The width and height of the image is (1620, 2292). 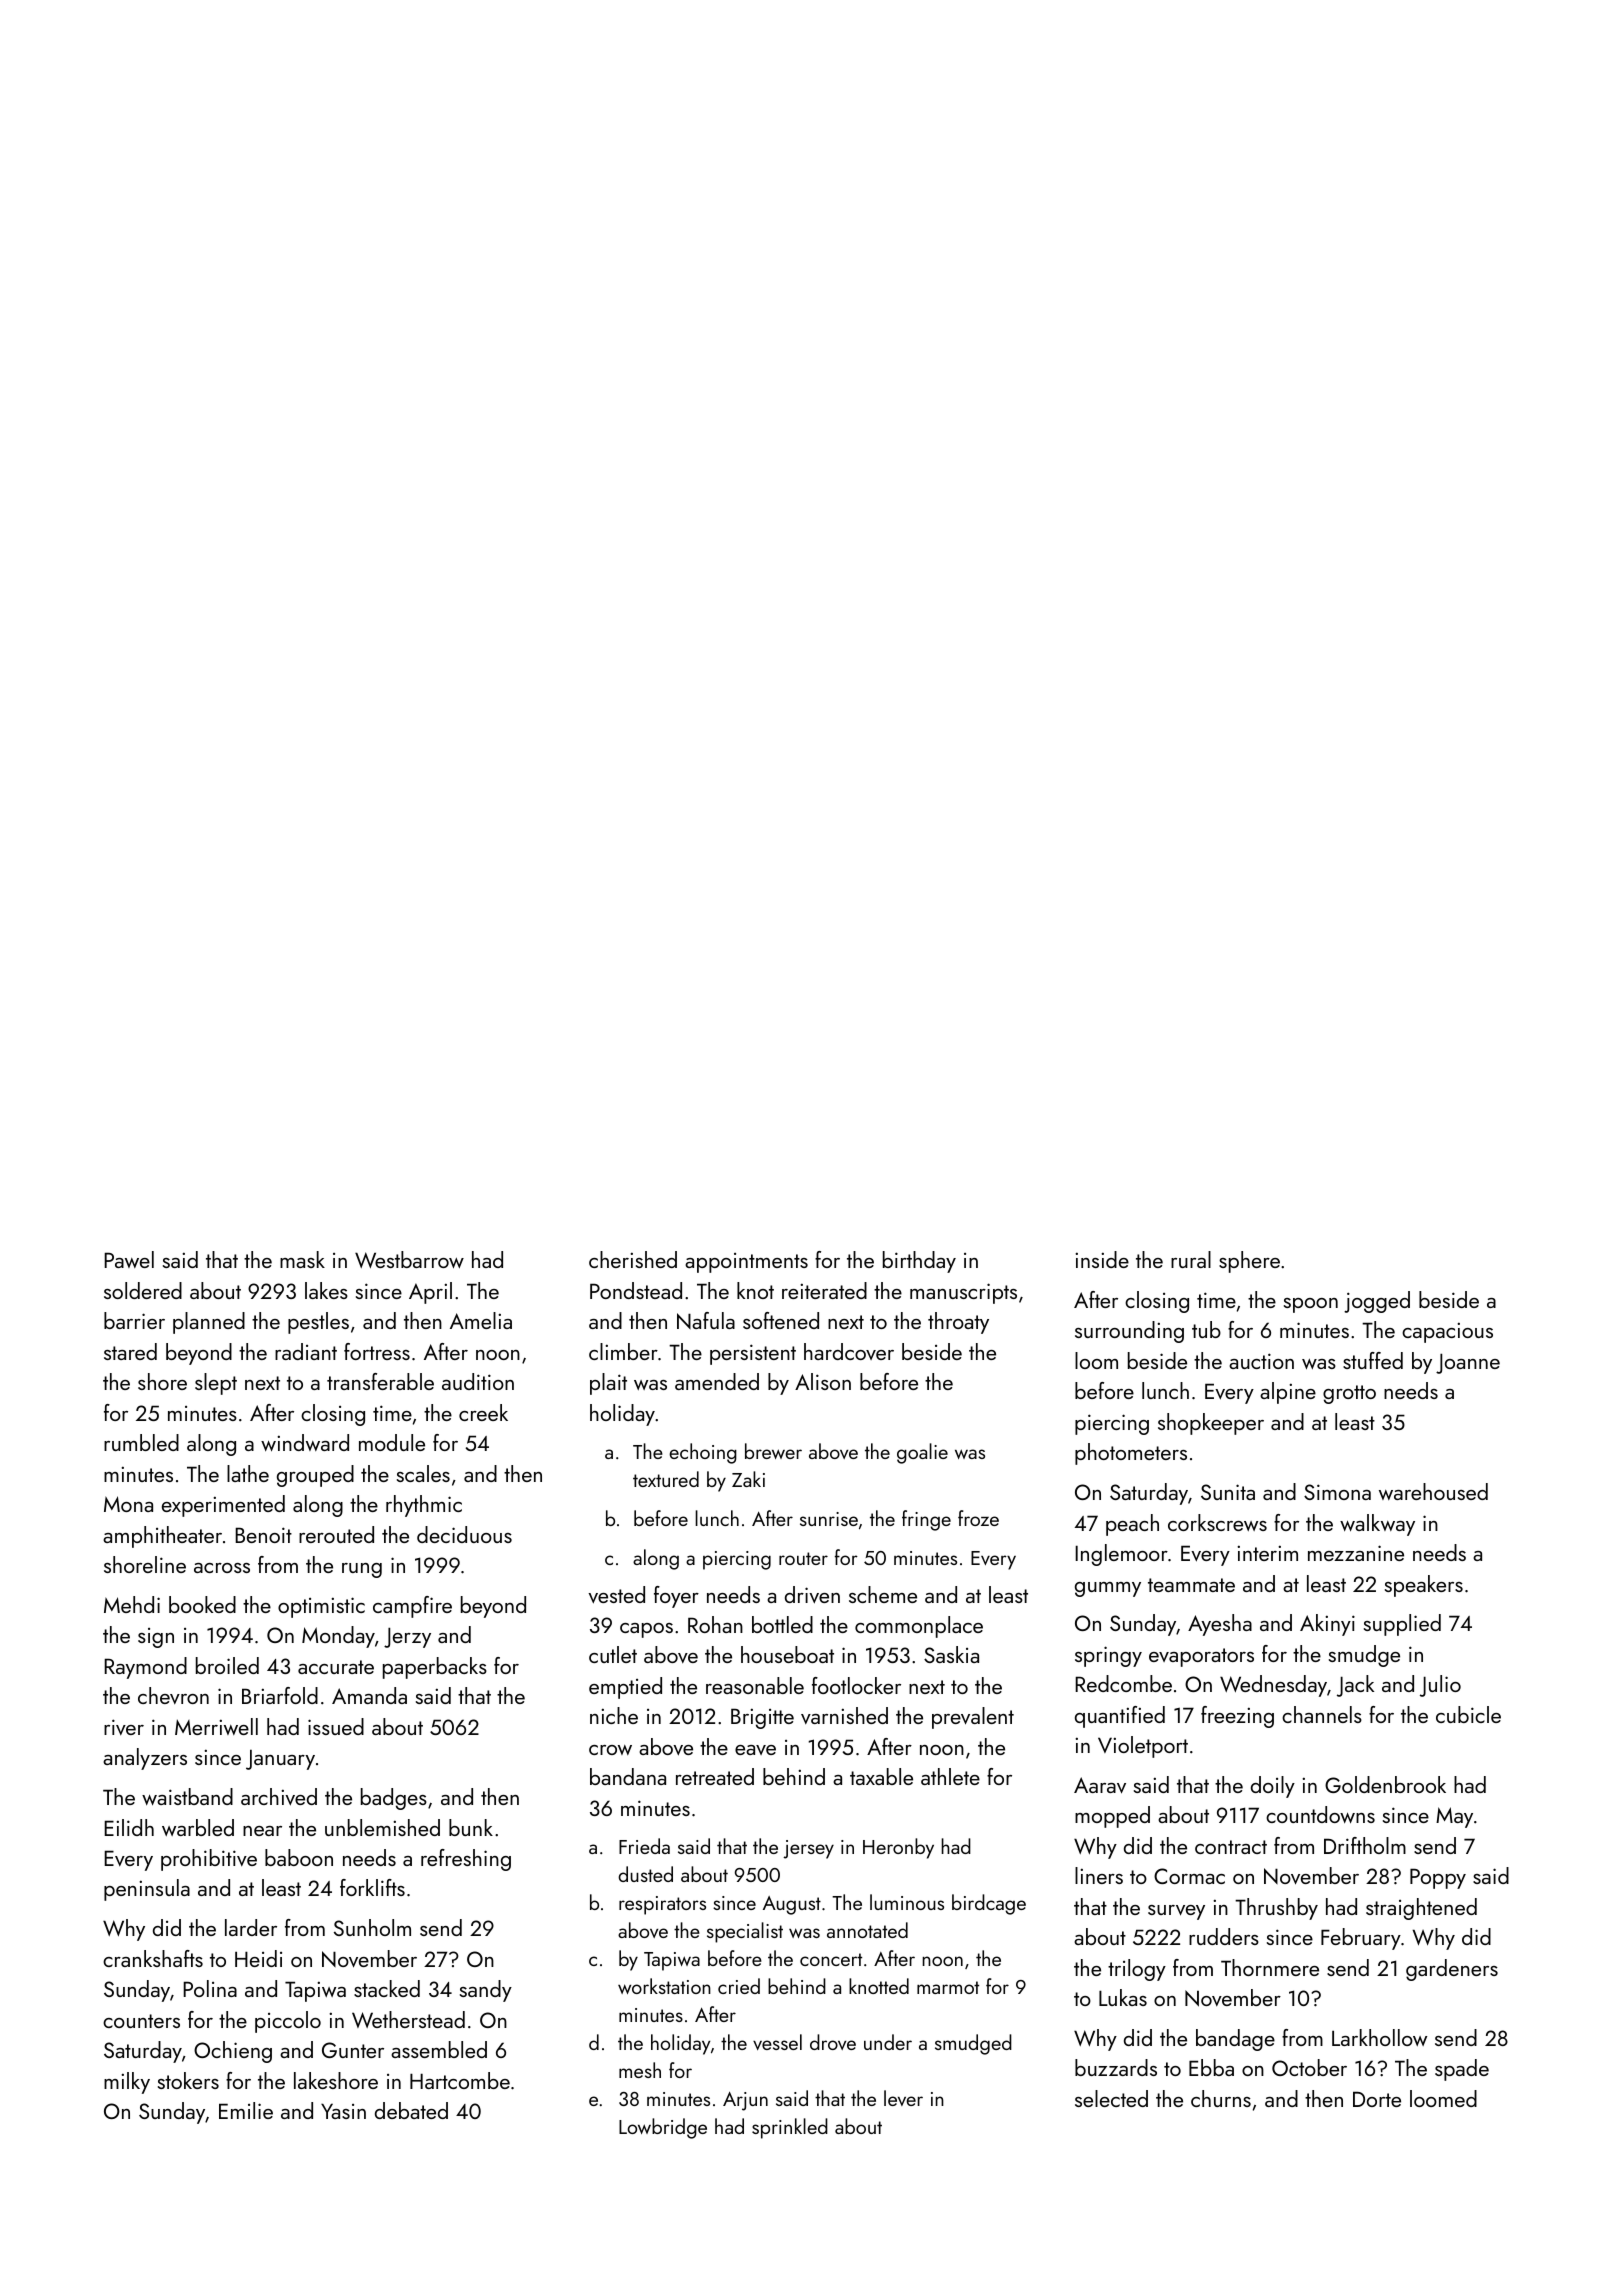 What do you see at coordinates (773, 1451) in the image?
I see `brewer` at bounding box center [773, 1451].
